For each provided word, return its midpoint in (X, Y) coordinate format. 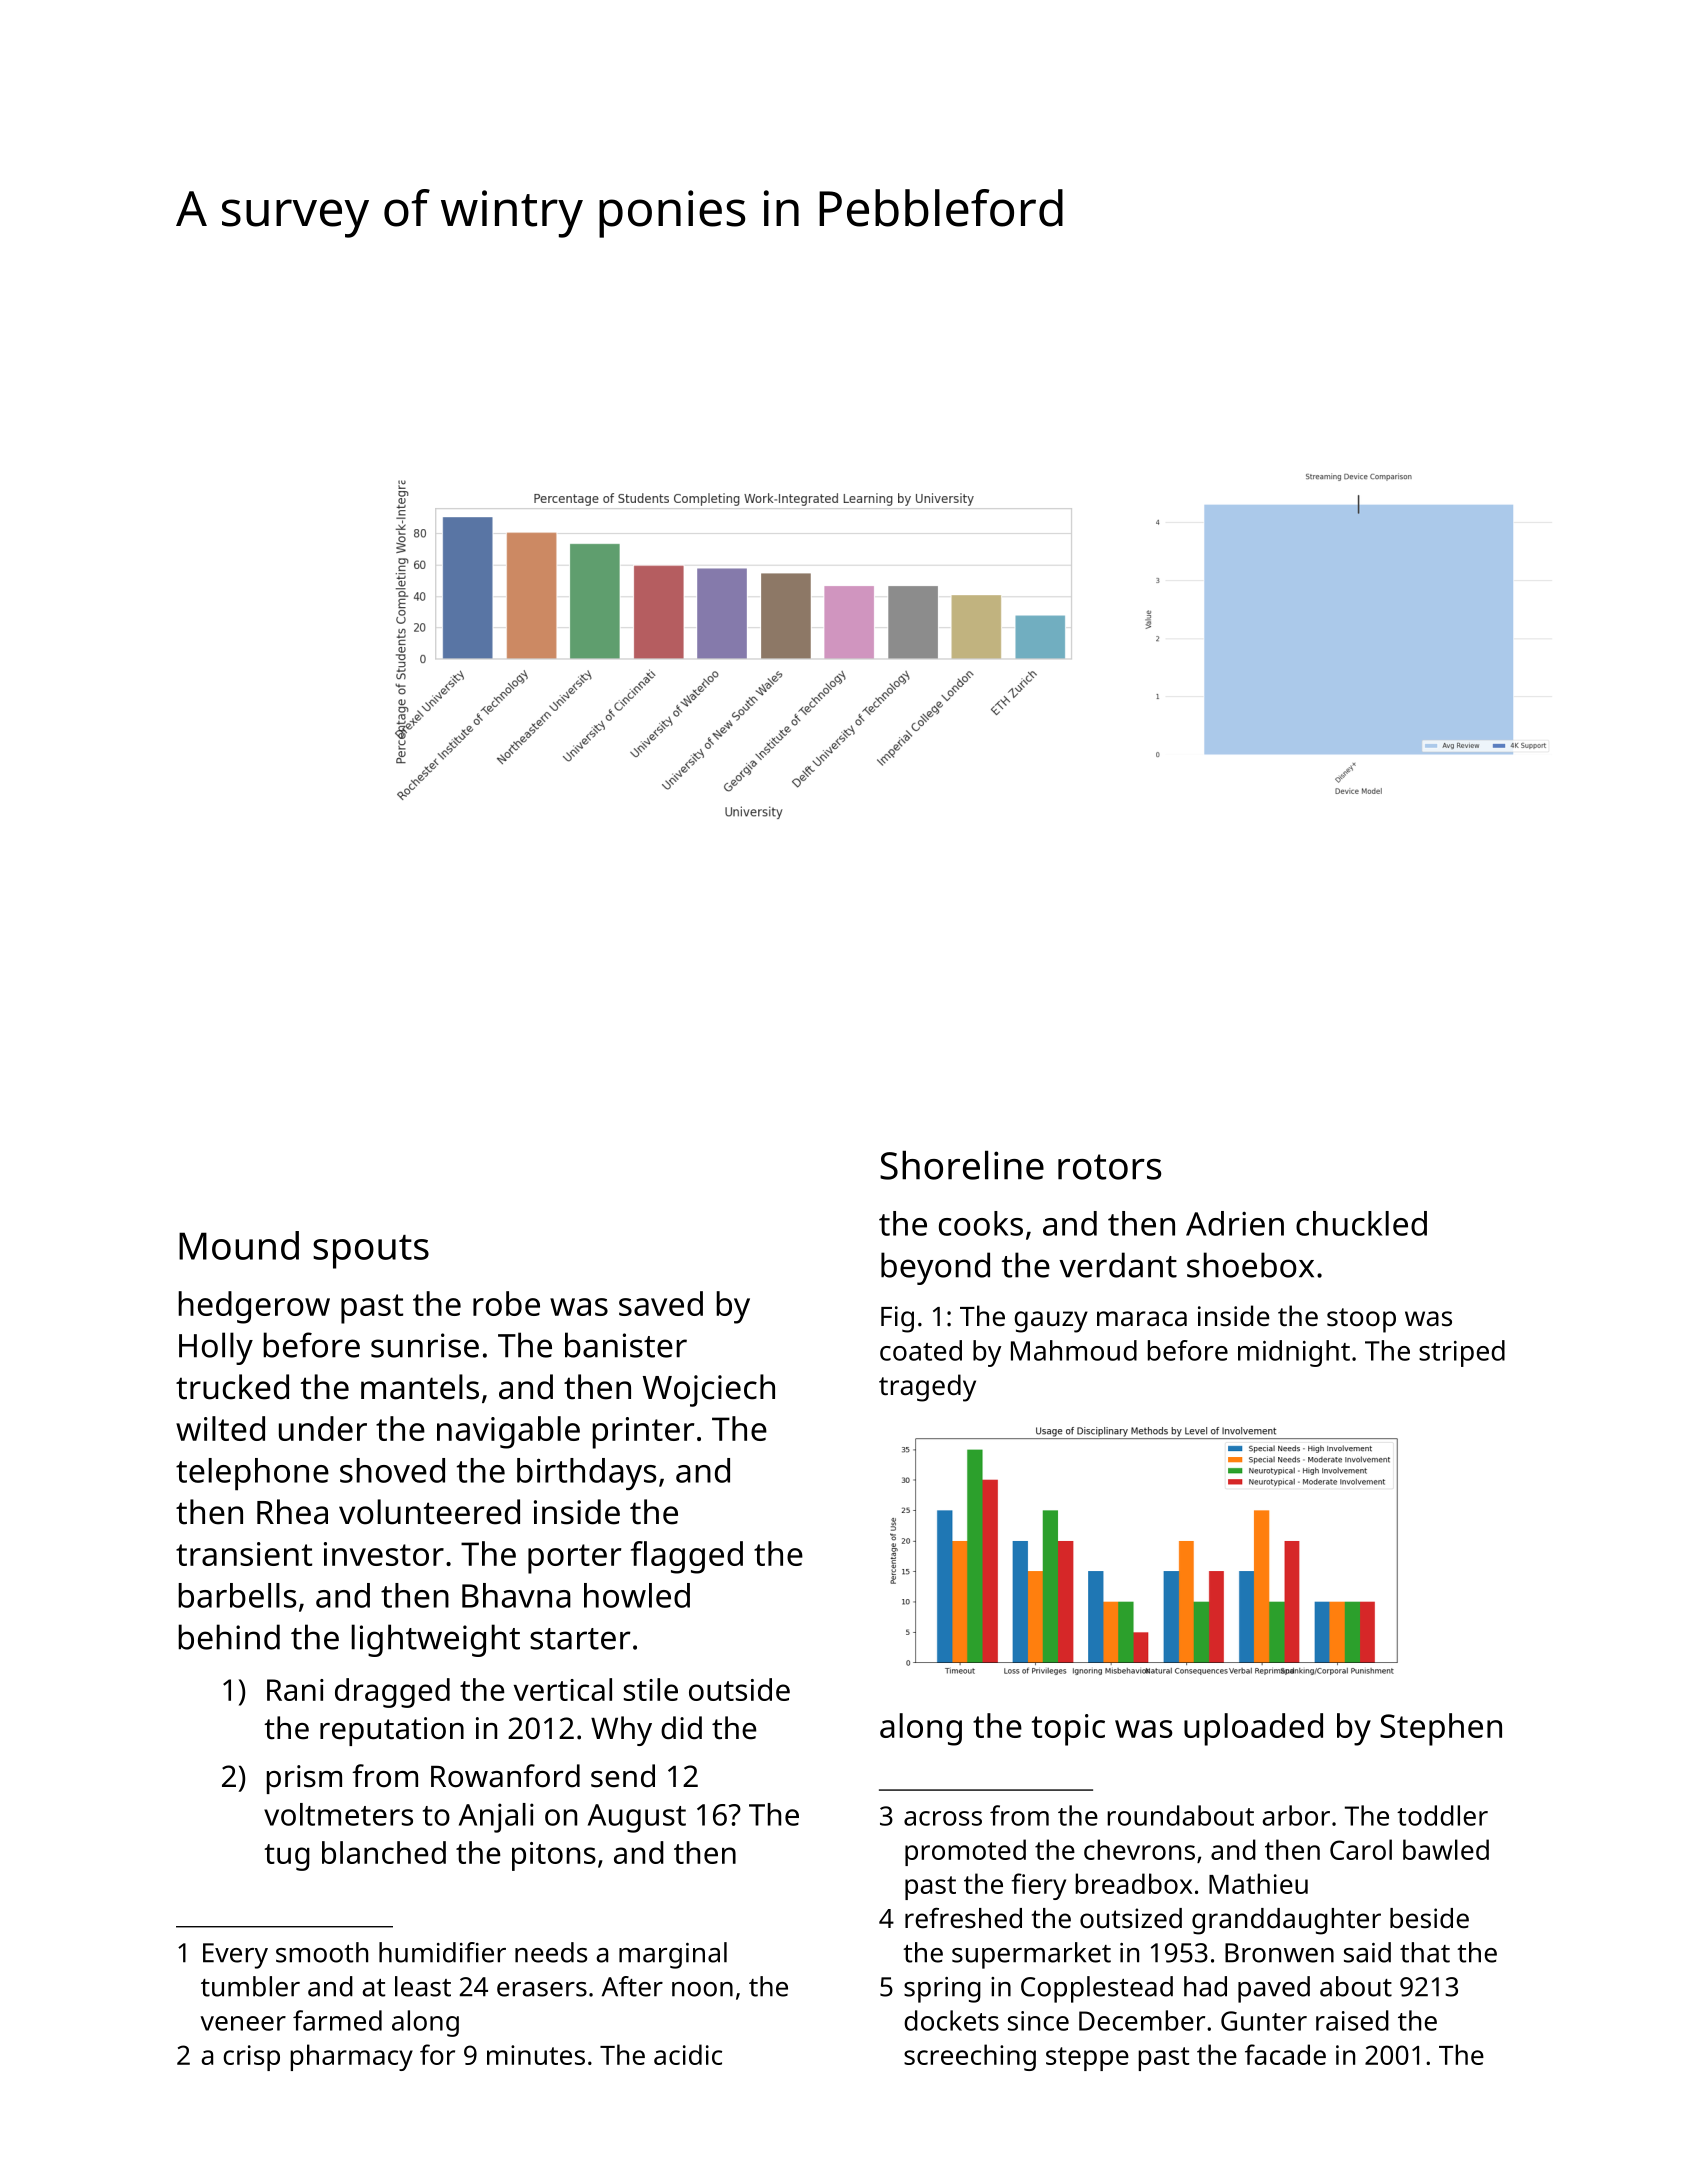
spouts (371, 1252)
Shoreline (962, 1165)
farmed (337, 2020)
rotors (1109, 1167)
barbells (237, 1595)
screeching (970, 2057)
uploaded (1253, 1729)
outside (739, 1689)
